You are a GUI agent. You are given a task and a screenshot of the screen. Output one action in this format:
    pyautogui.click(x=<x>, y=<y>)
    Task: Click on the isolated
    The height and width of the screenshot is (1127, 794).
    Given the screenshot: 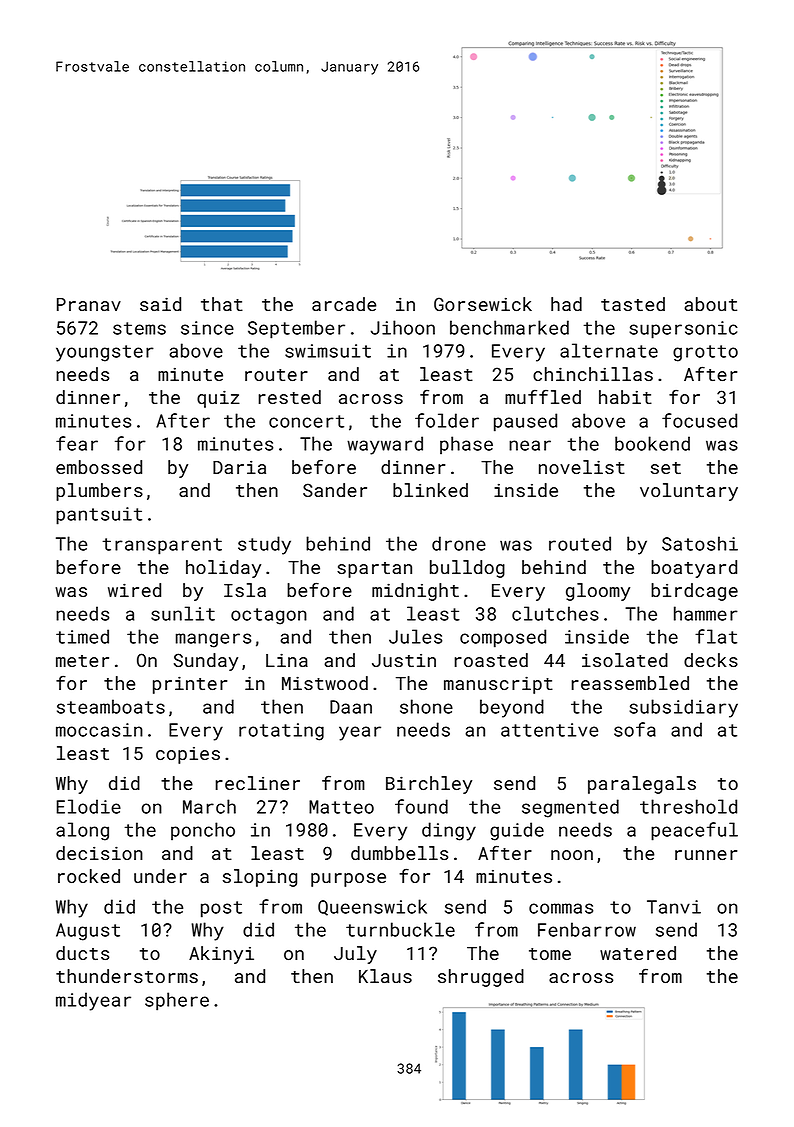 What is the action you would take?
    pyautogui.click(x=625, y=660)
